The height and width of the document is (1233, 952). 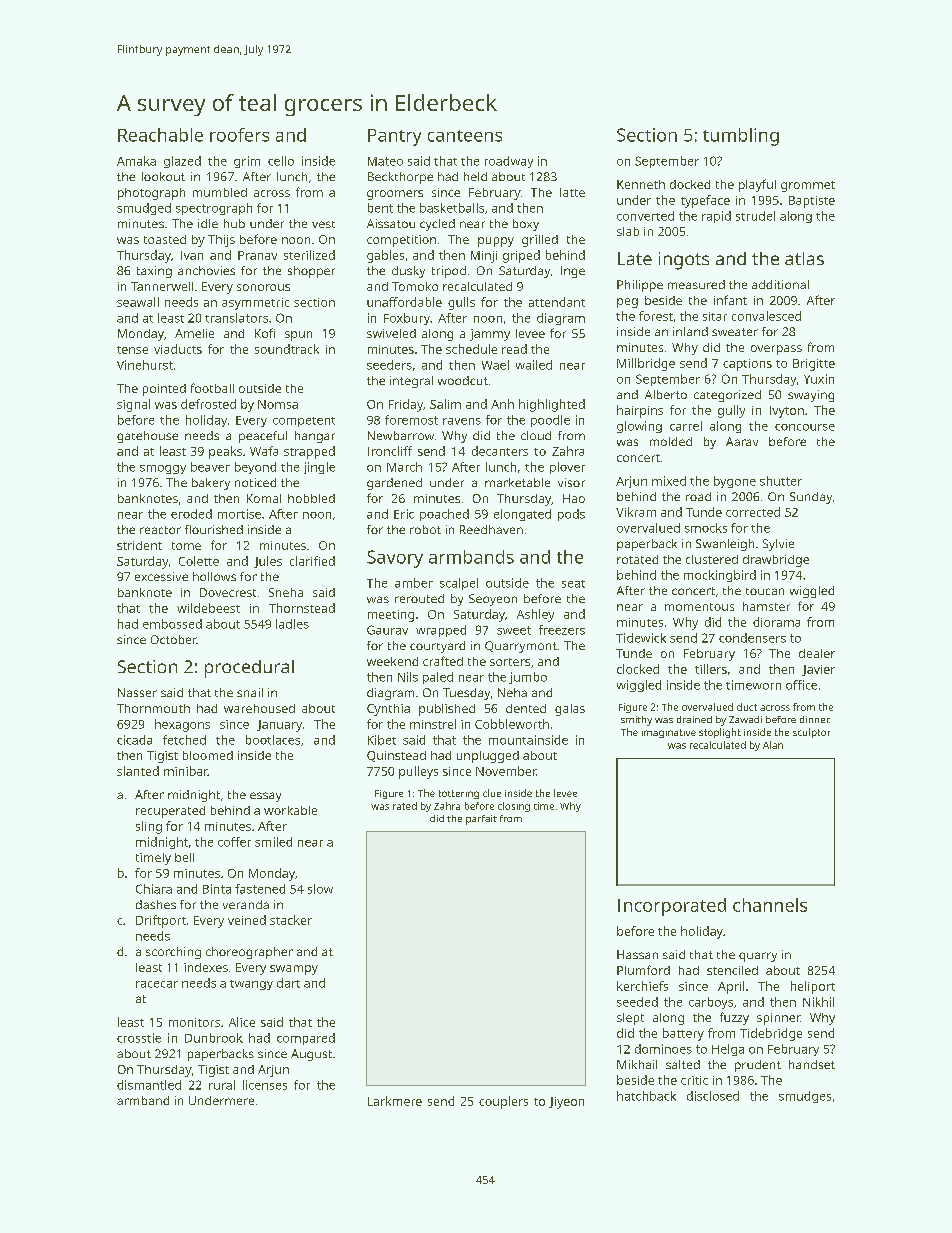 I want to click on canteens, so click(x=465, y=136).
